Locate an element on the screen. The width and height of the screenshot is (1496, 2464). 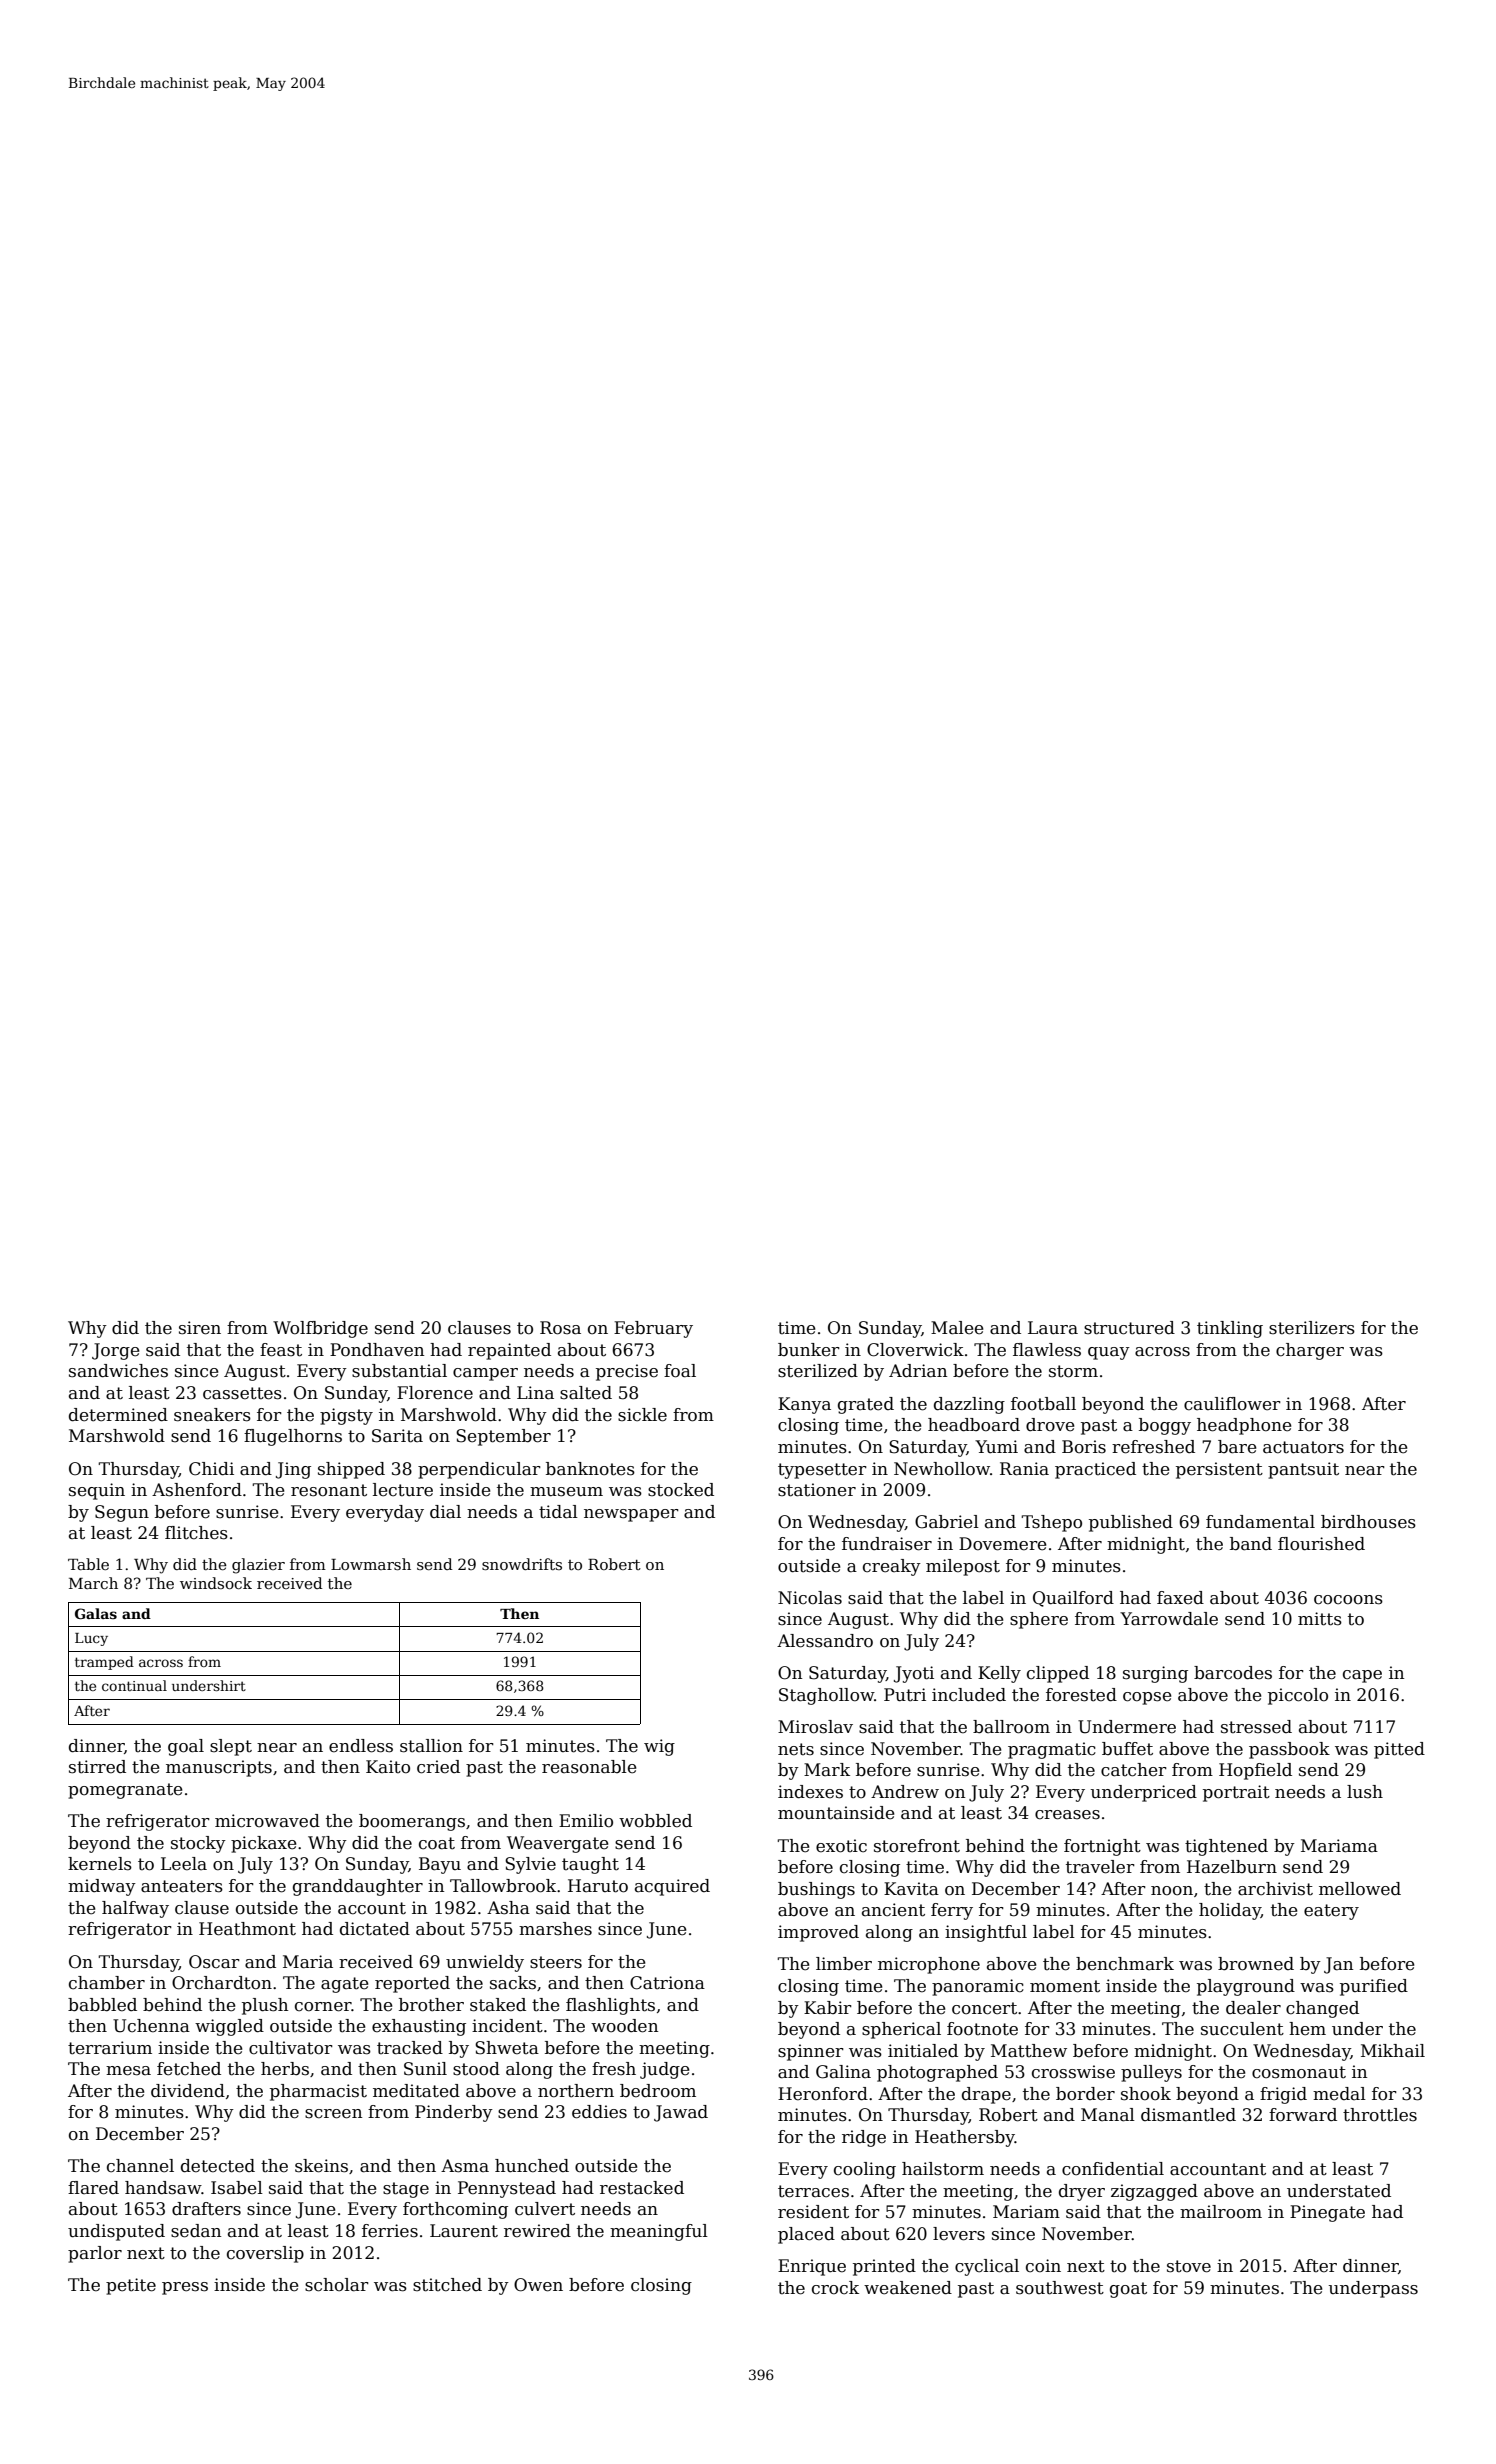
feast is located at coordinates (281, 1350).
